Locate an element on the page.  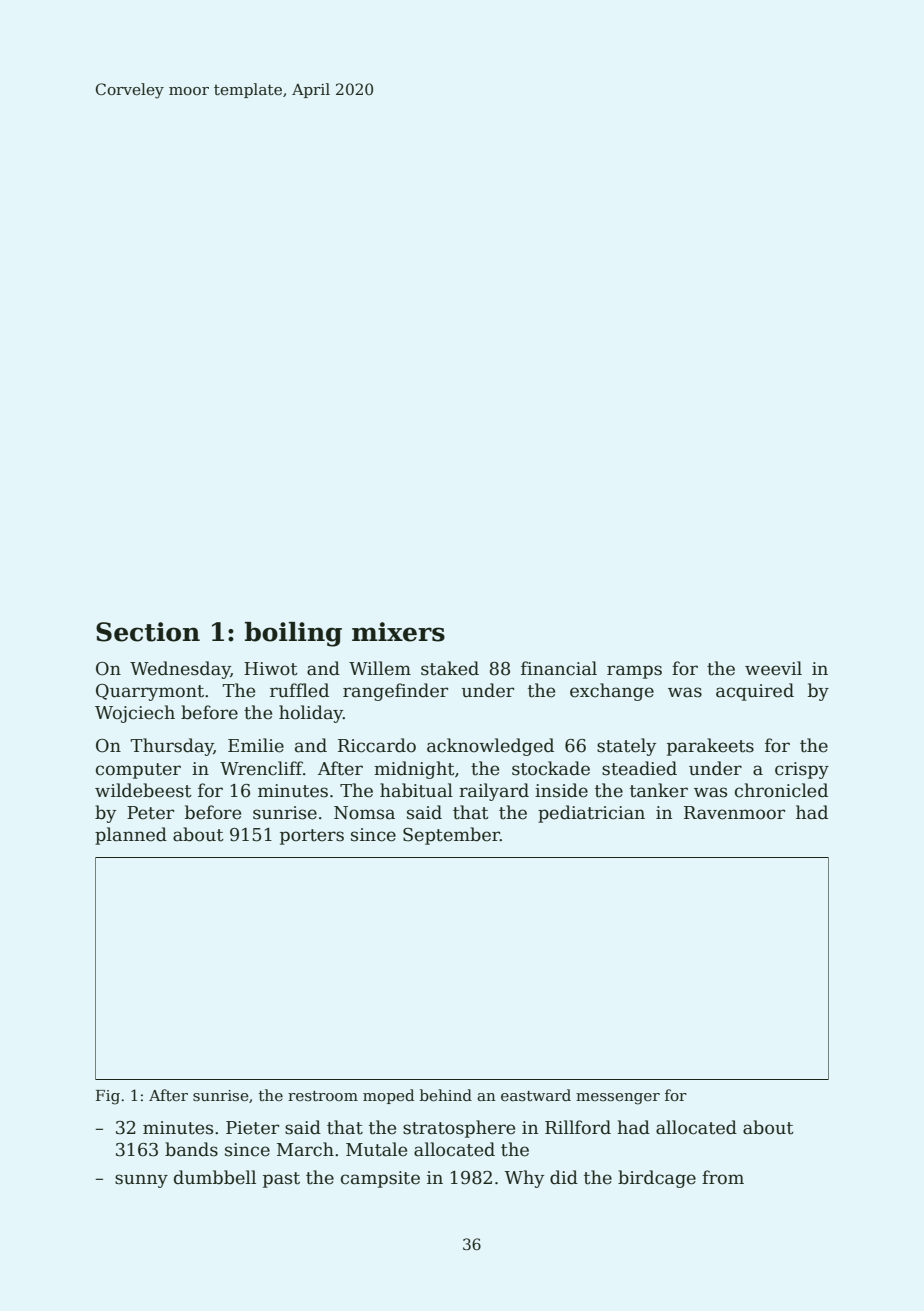
past is located at coordinates (281, 1180).
